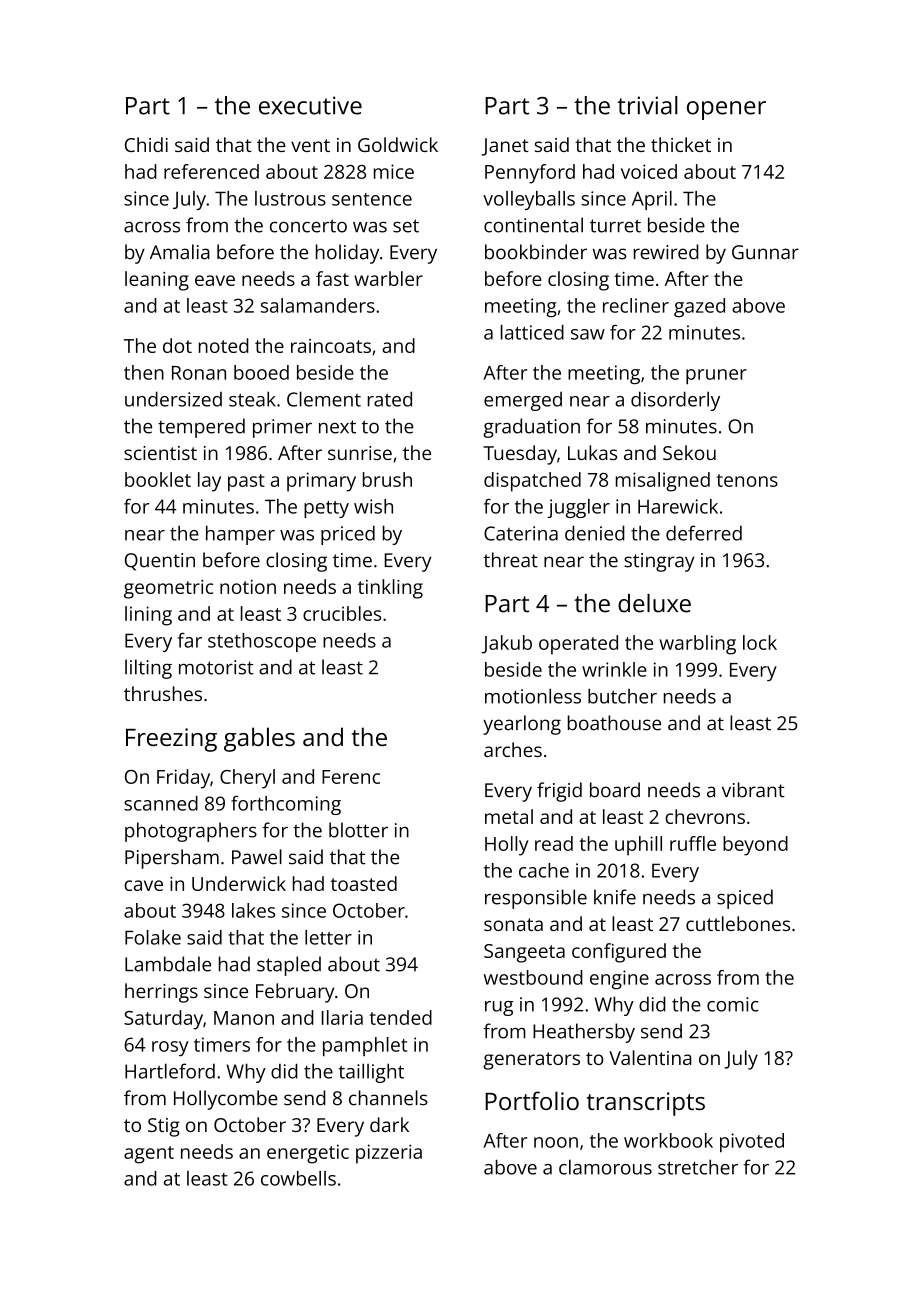 This page has height=1311, width=924. What do you see at coordinates (646, 1104) in the page?
I see `transcripts` at bounding box center [646, 1104].
